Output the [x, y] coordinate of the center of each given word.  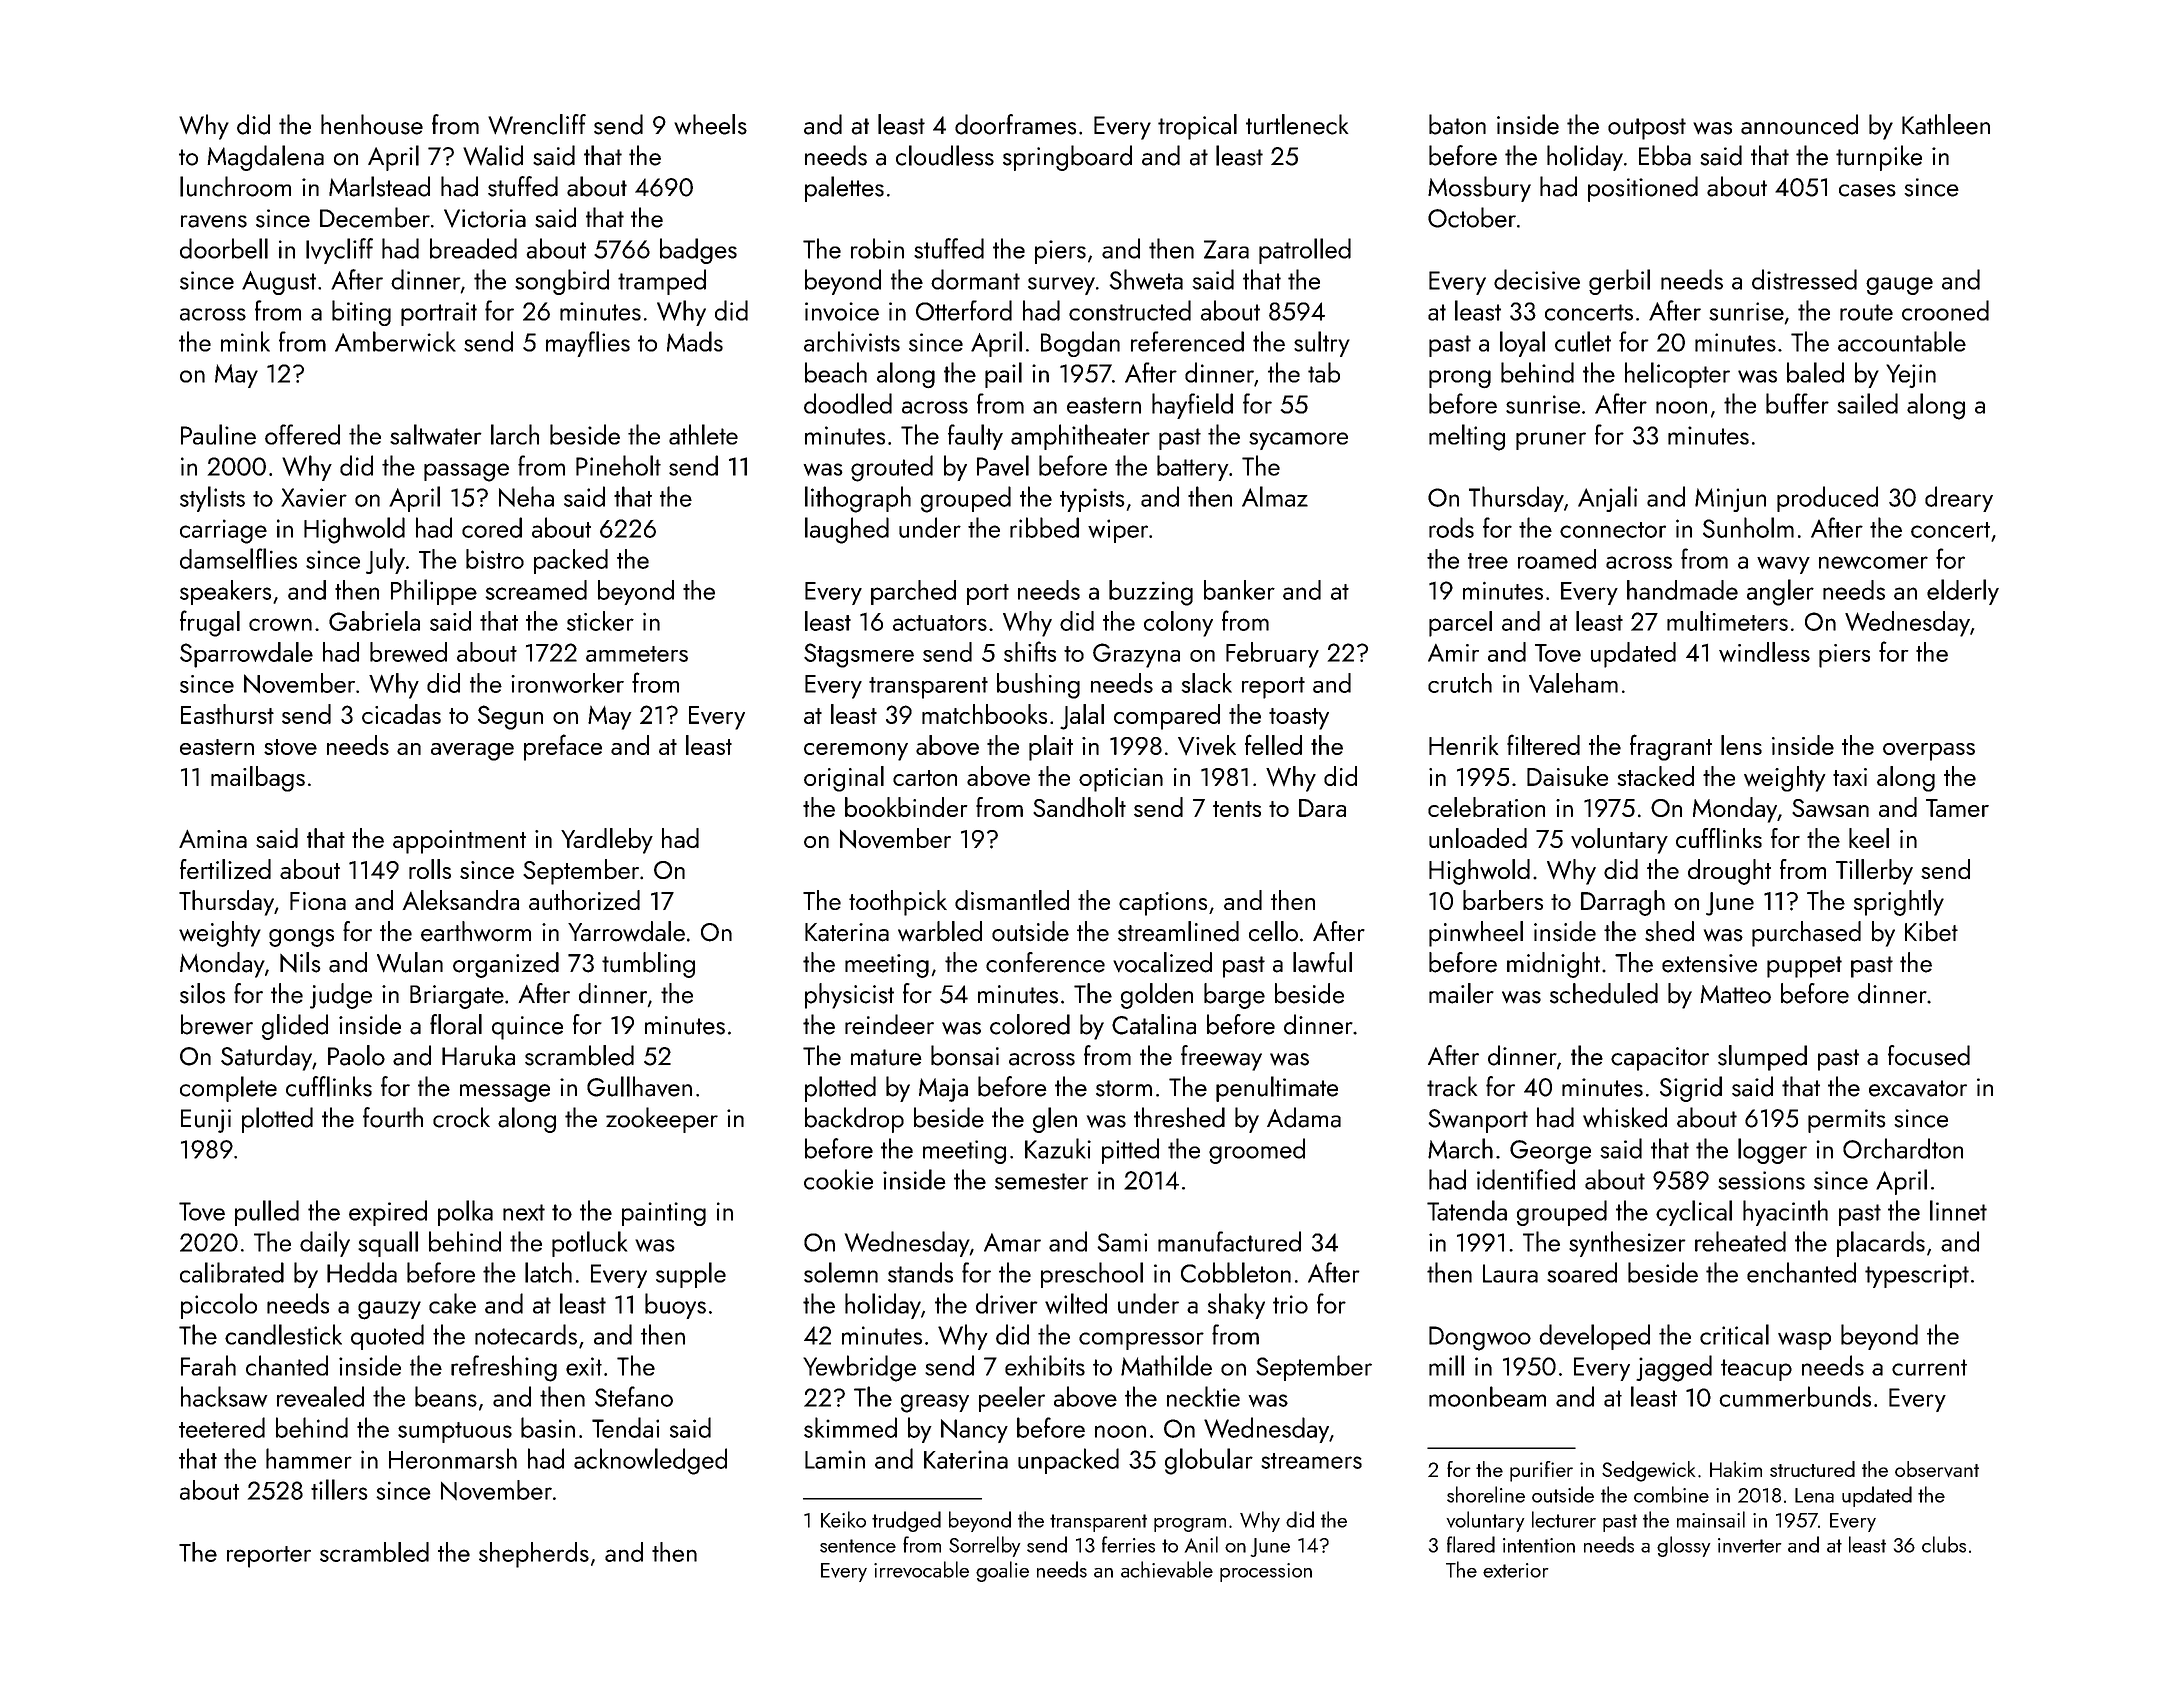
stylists [212, 499]
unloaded [1478, 838]
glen [1055, 1120]
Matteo [1736, 994]
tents [1237, 809]
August [279, 283]
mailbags [258, 779]
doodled [848, 403]
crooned [1945, 310]
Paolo [356, 1055]
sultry [1322, 344]
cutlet [1583, 341]
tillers [339, 1489]
